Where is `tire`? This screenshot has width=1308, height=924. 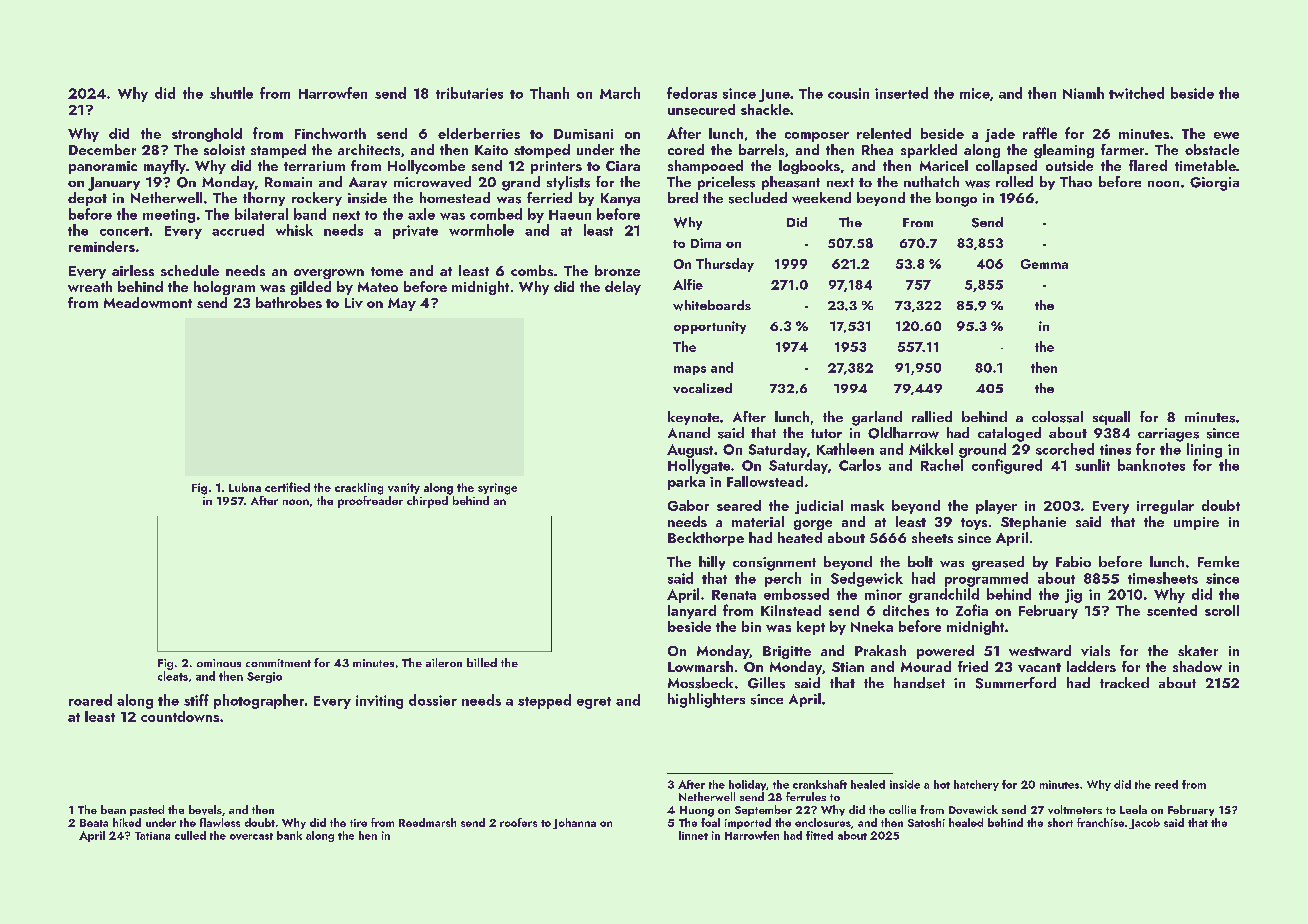
tire is located at coordinates (358, 823).
